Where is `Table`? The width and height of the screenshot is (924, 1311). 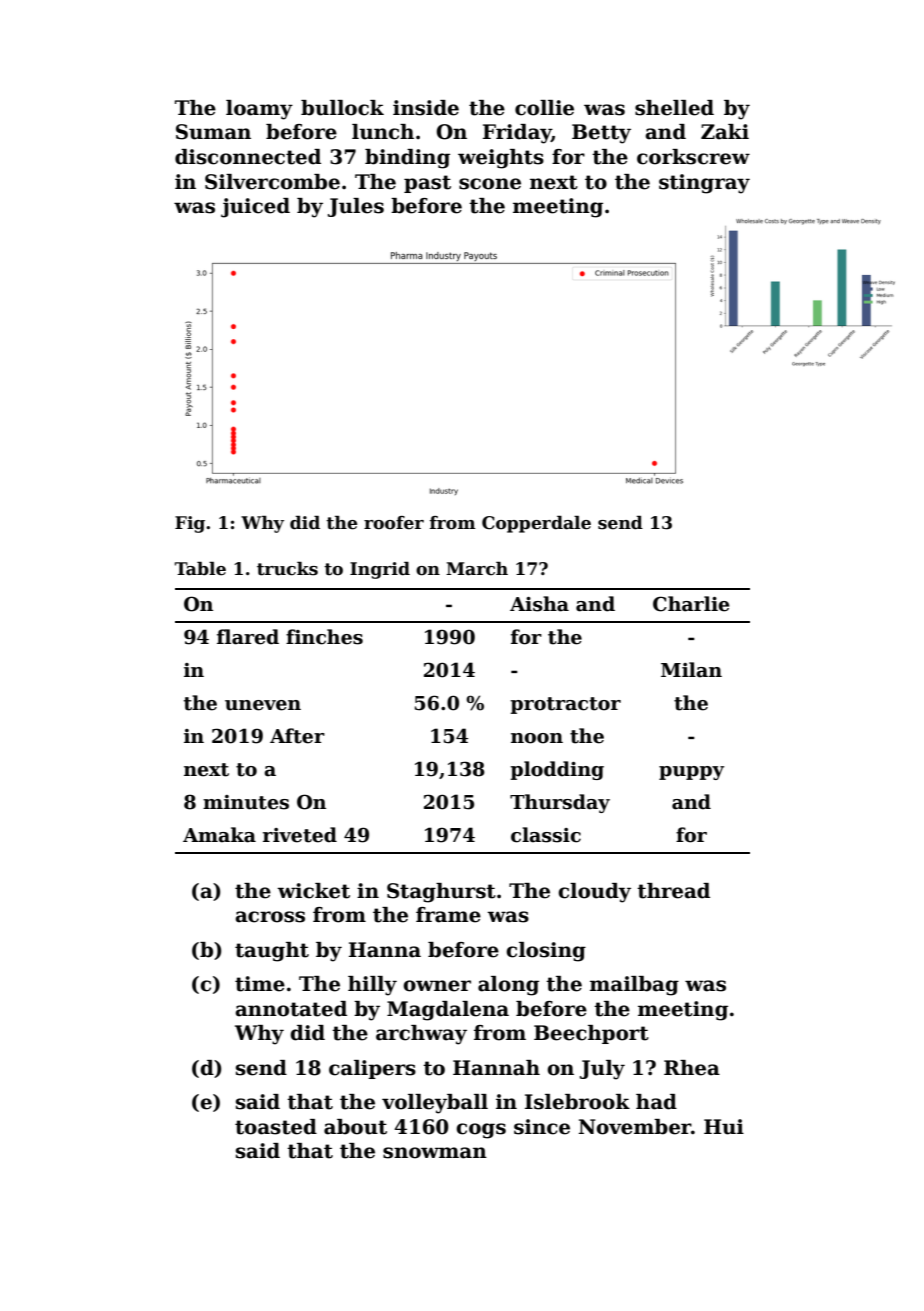
Table is located at coordinates (200, 569).
